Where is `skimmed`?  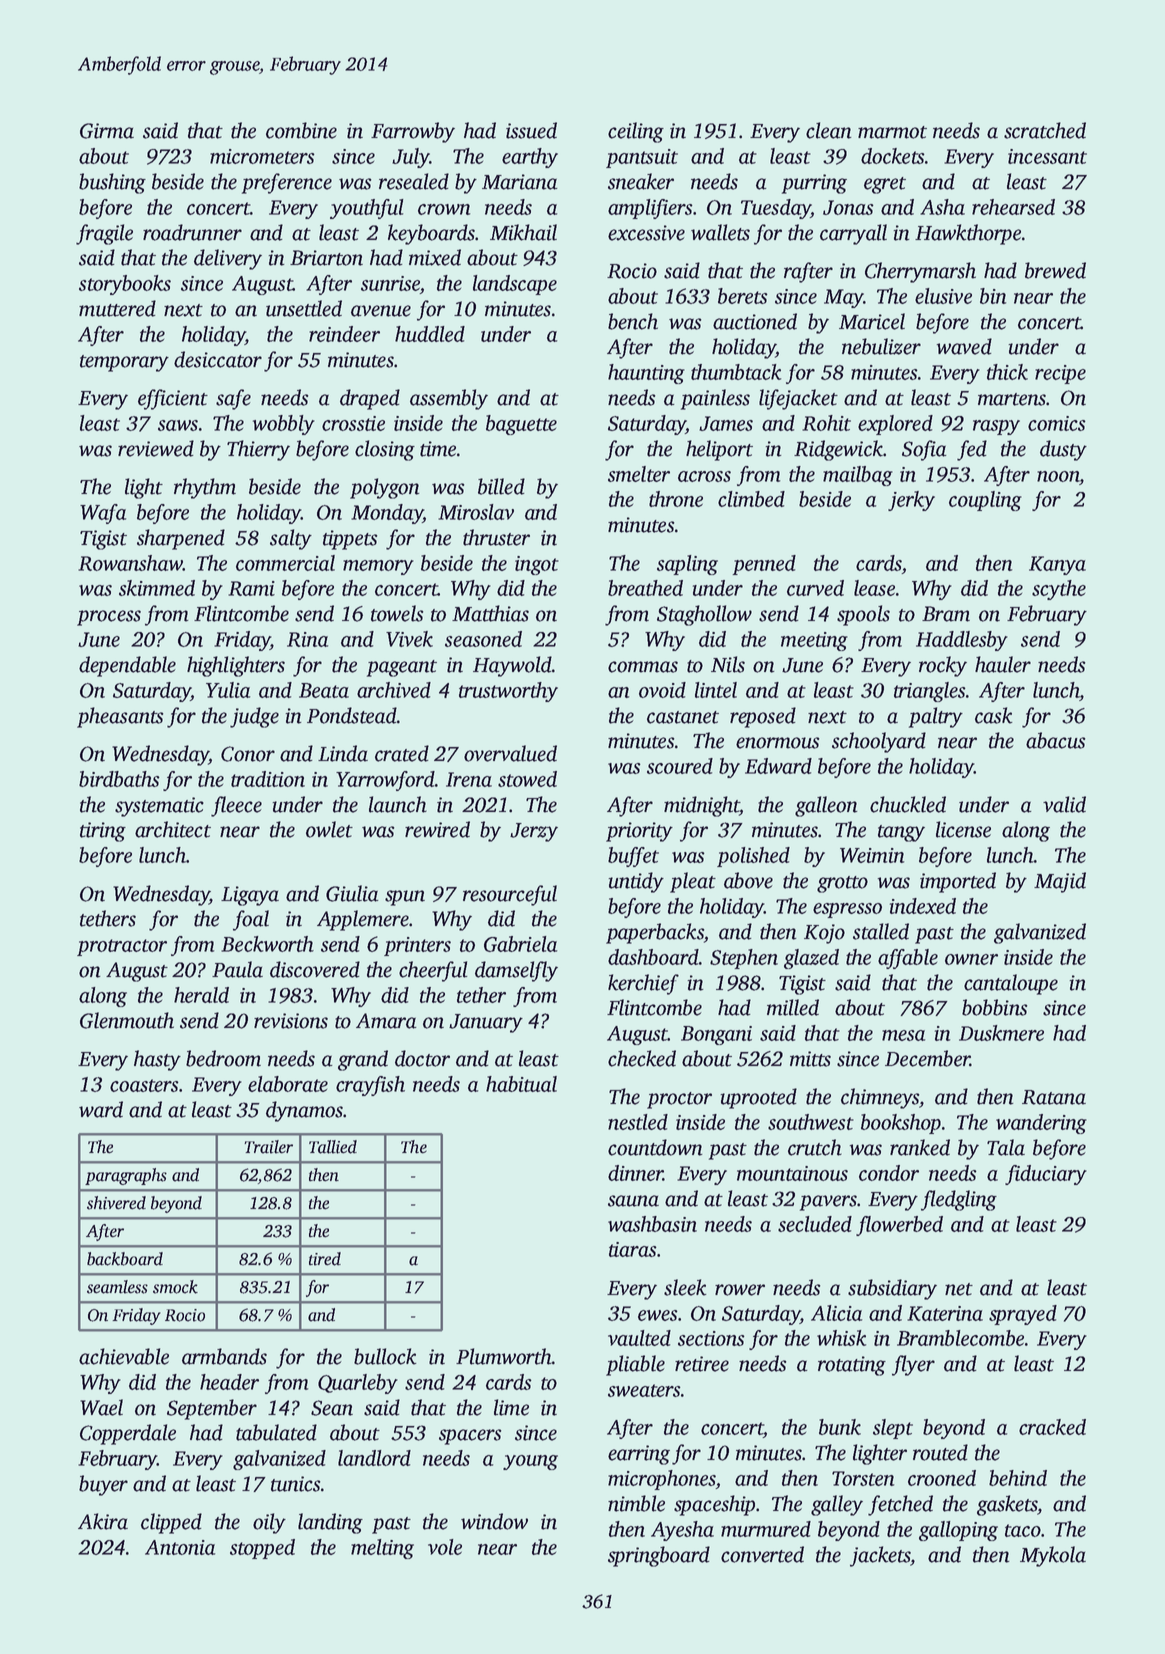
skimmed is located at coordinates (157, 588).
